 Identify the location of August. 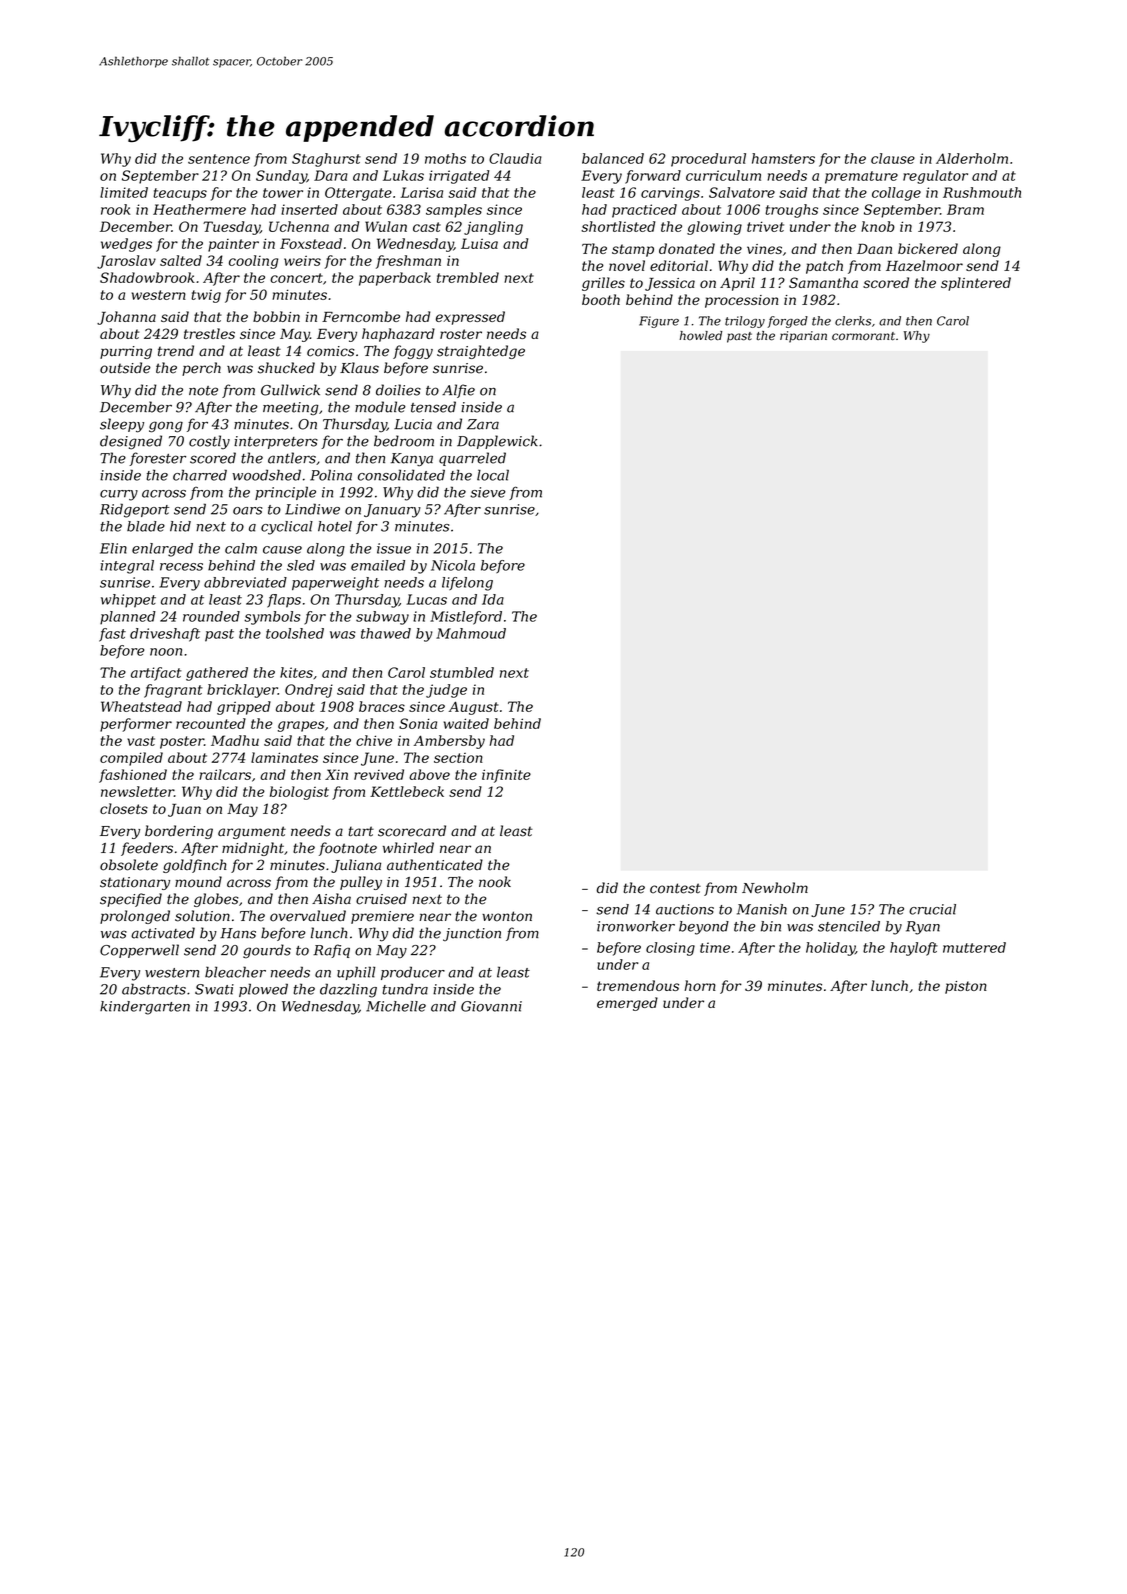
(474, 708).
